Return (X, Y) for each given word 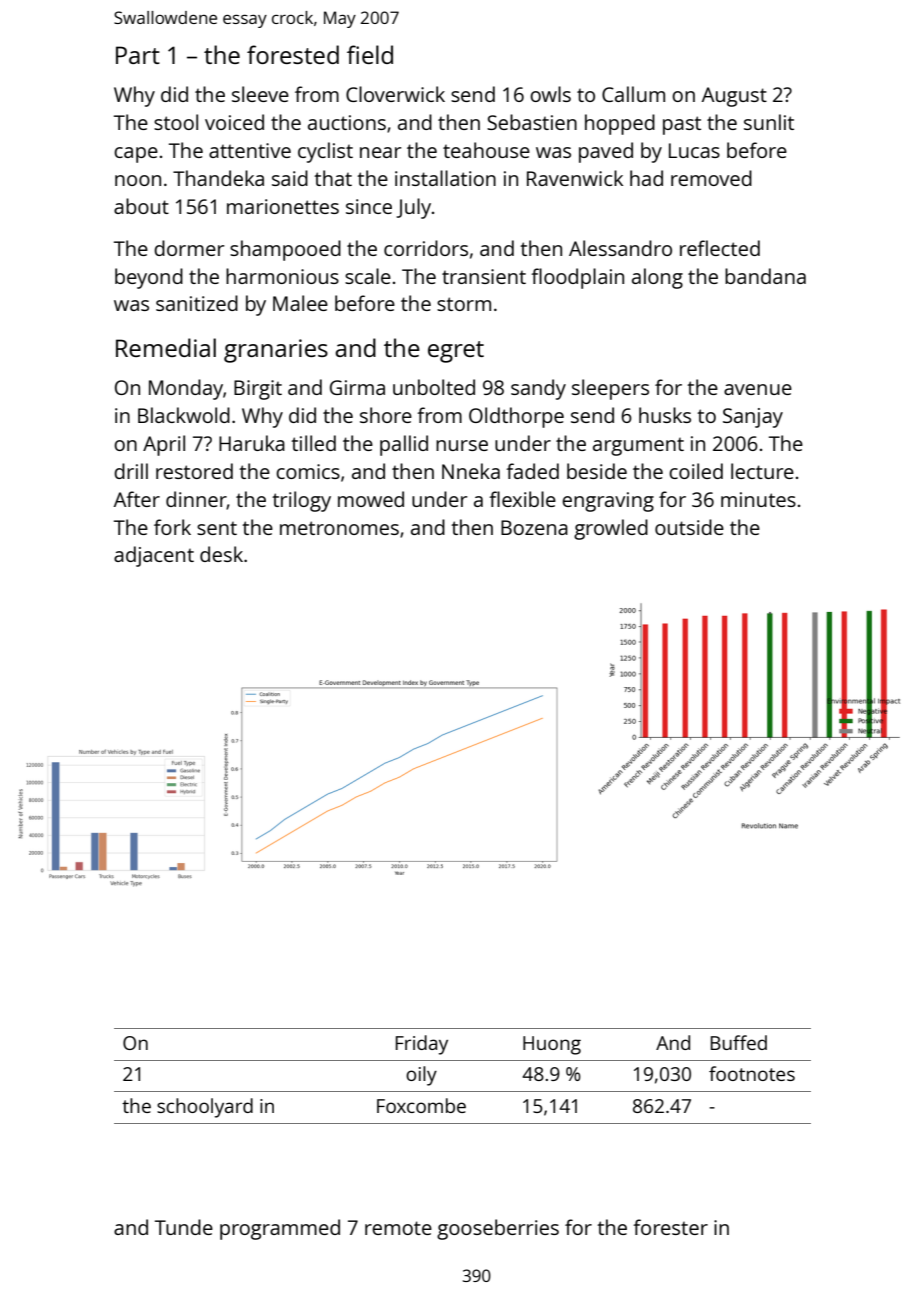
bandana (765, 276)
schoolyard (205, 1108)
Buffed (739, 1042)
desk (221, 554)
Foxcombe (421, 1105)
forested (293, 54)
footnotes (752, 1073)
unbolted (434, 387)
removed (711, 178)
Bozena (534, 527)
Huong (552, 1045)
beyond (149, 278)
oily (421, 1076)
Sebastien (532, 122)
